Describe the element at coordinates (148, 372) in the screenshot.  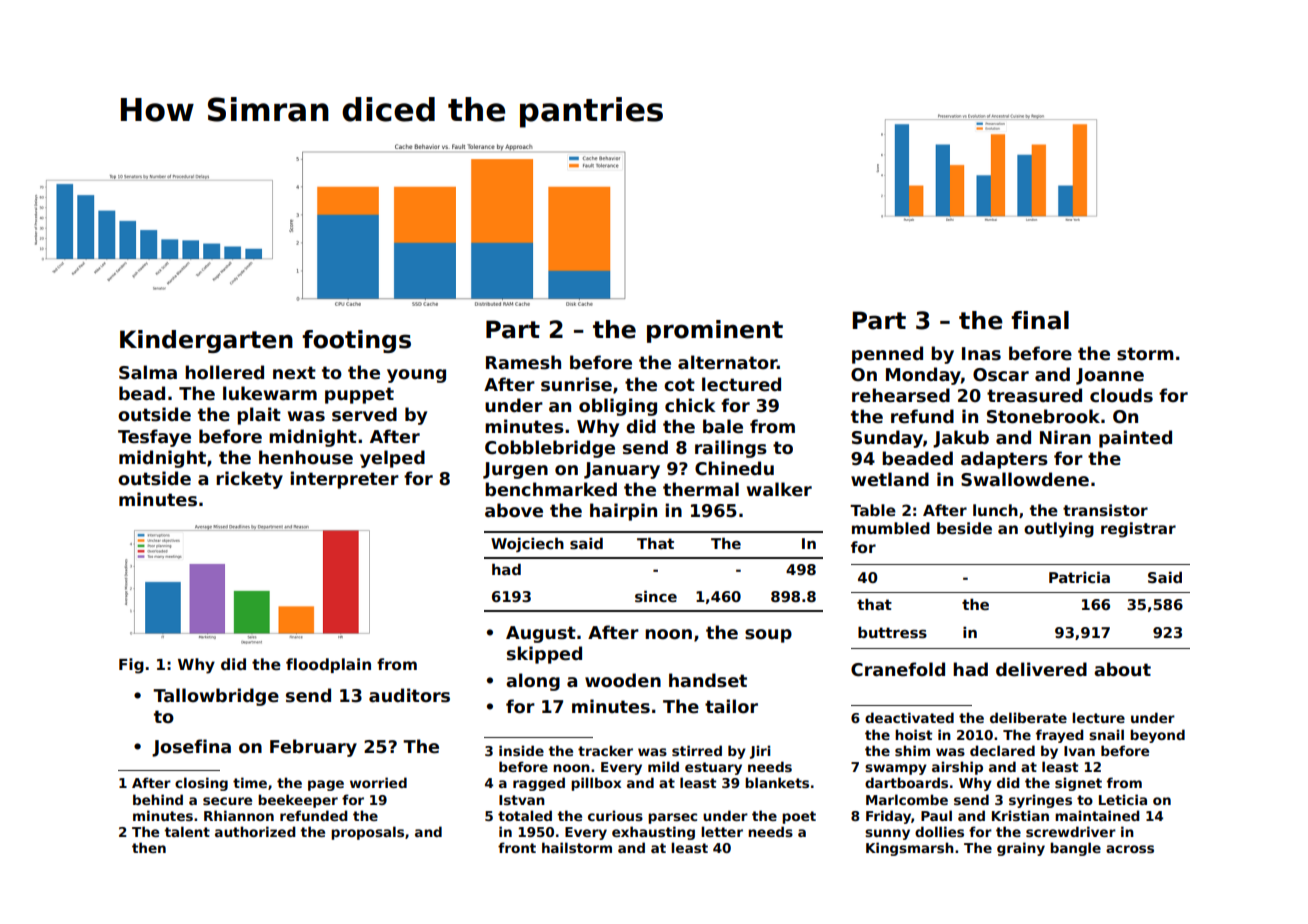
I see `Salma` at that location.
